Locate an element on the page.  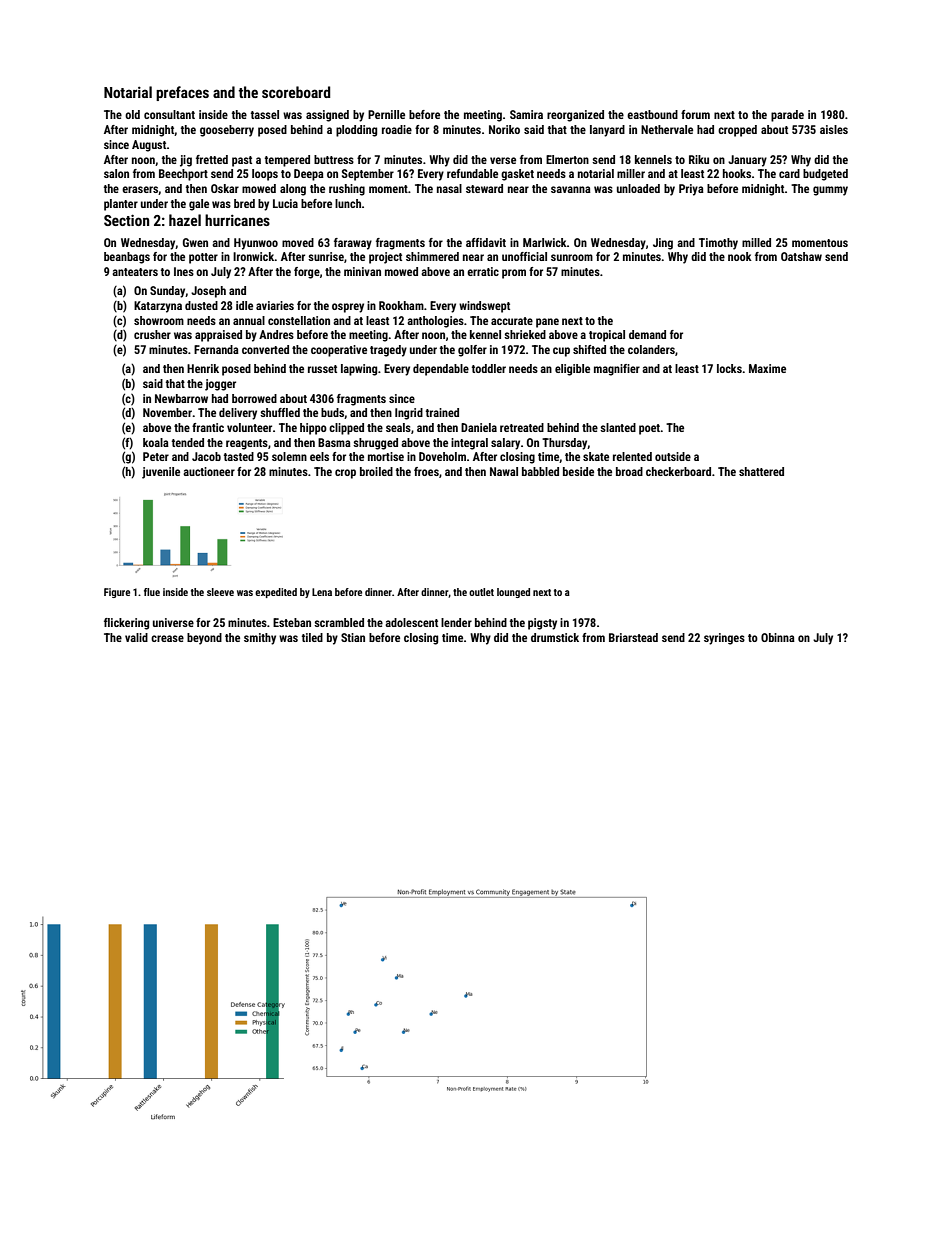
Stian is located at coordinates (353, 637).
